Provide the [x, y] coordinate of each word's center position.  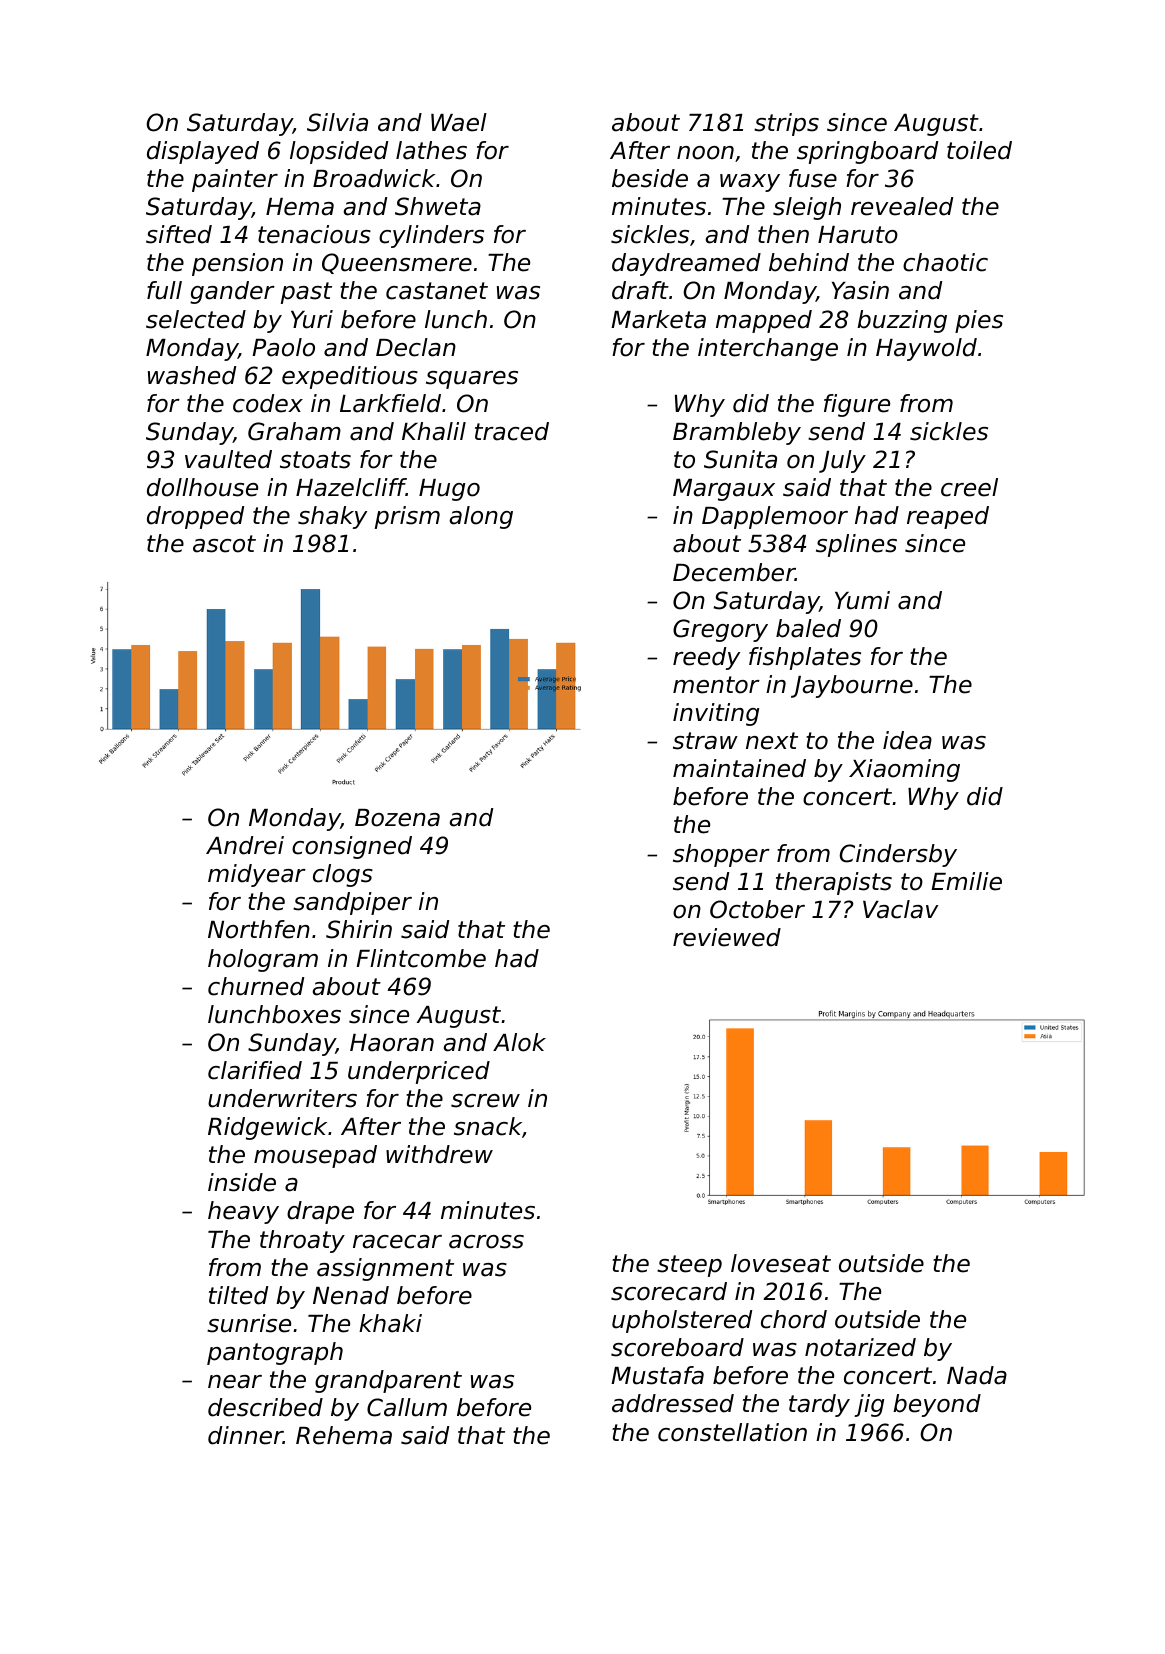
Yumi [862, 600]
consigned [352, 847]
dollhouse [202, 487]
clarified [255, 1070]
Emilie [966, 881]
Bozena [397, 818]
